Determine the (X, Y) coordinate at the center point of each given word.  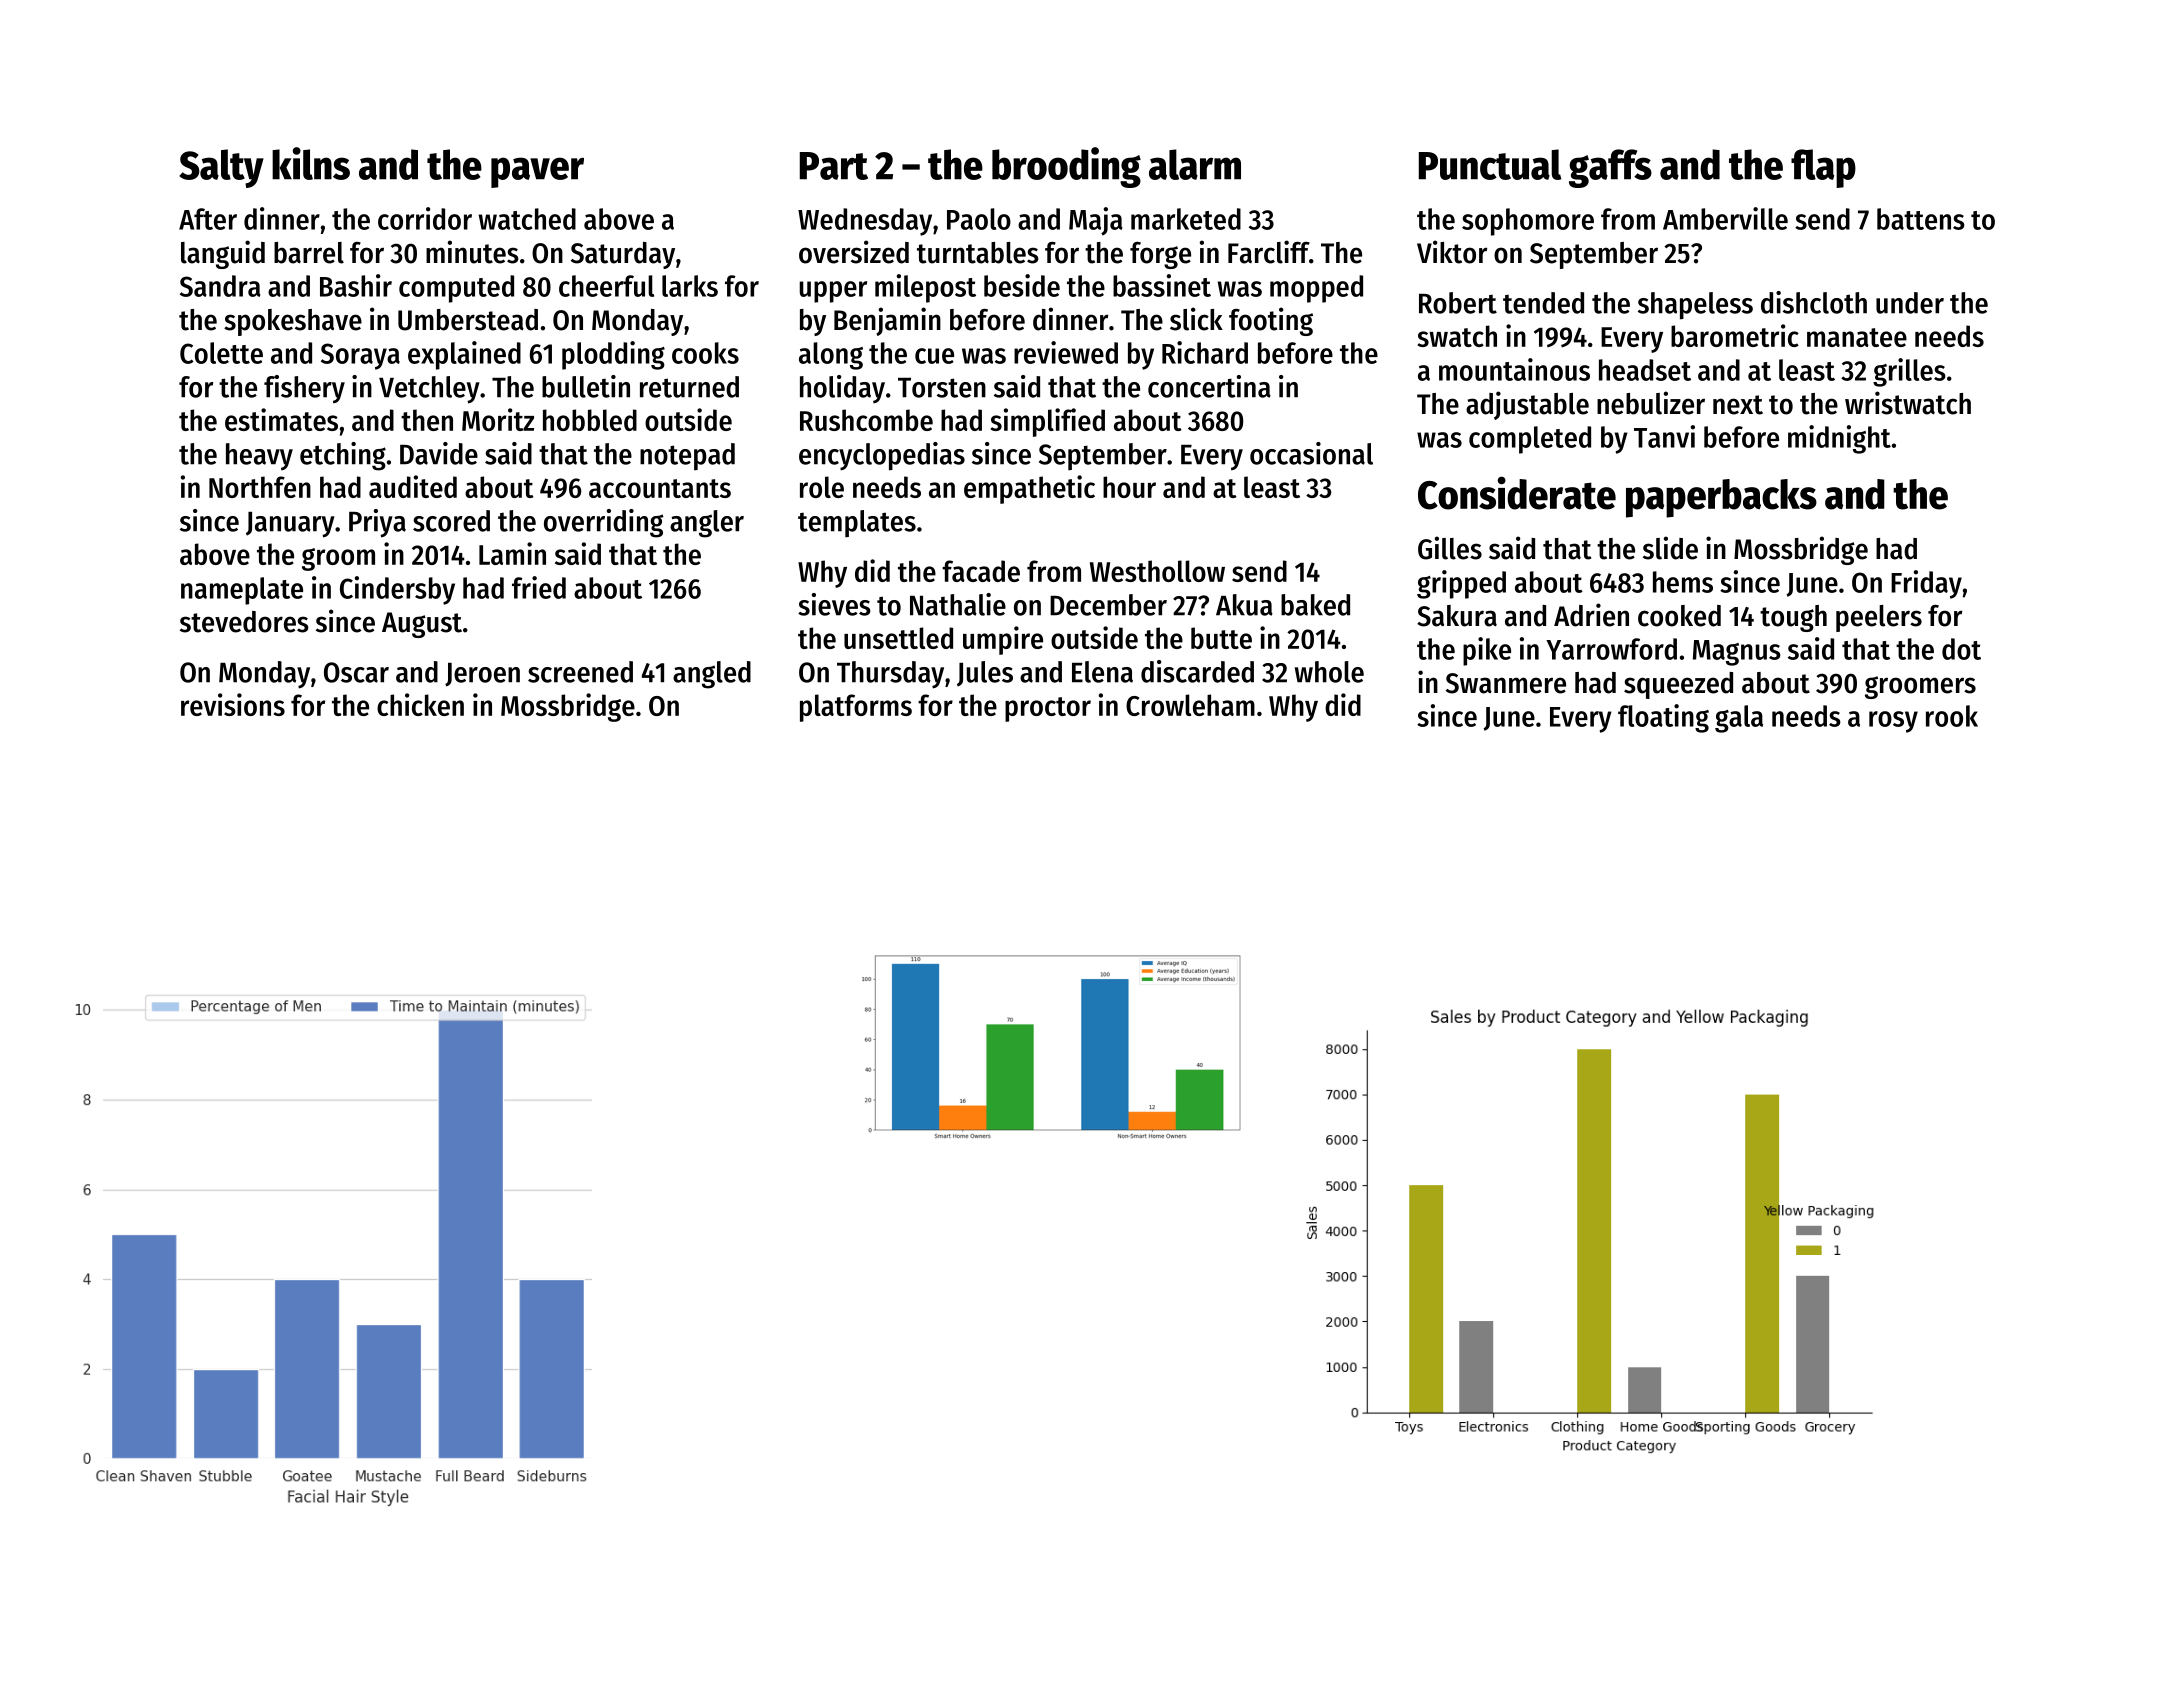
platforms (856, 708)
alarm (1195, 164)
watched (527, 219)
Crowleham (1190, 705)
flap (1823, 168)
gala (1739, 719)
